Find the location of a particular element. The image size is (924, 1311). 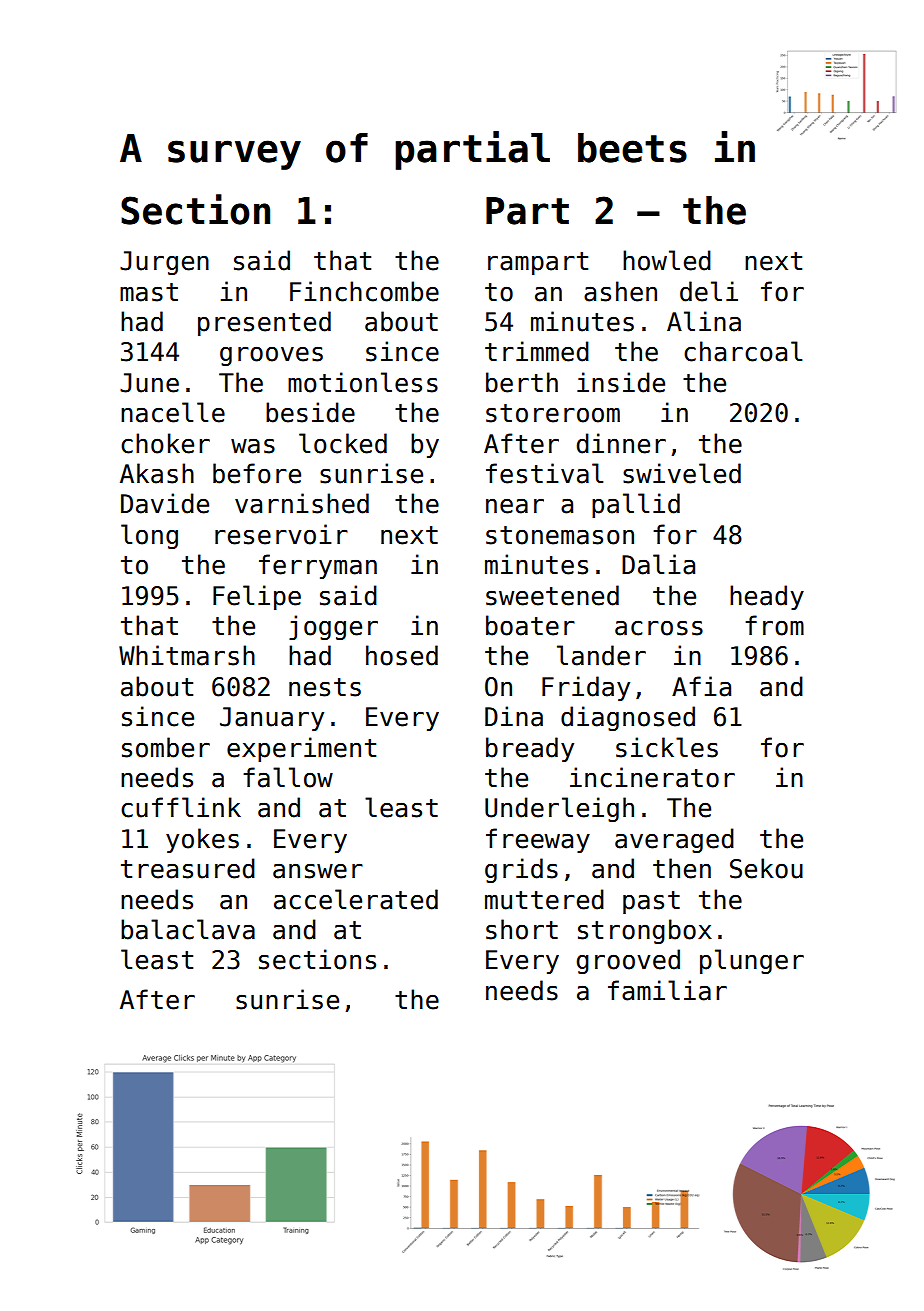

Alina is located at coordinates (704, 321).
